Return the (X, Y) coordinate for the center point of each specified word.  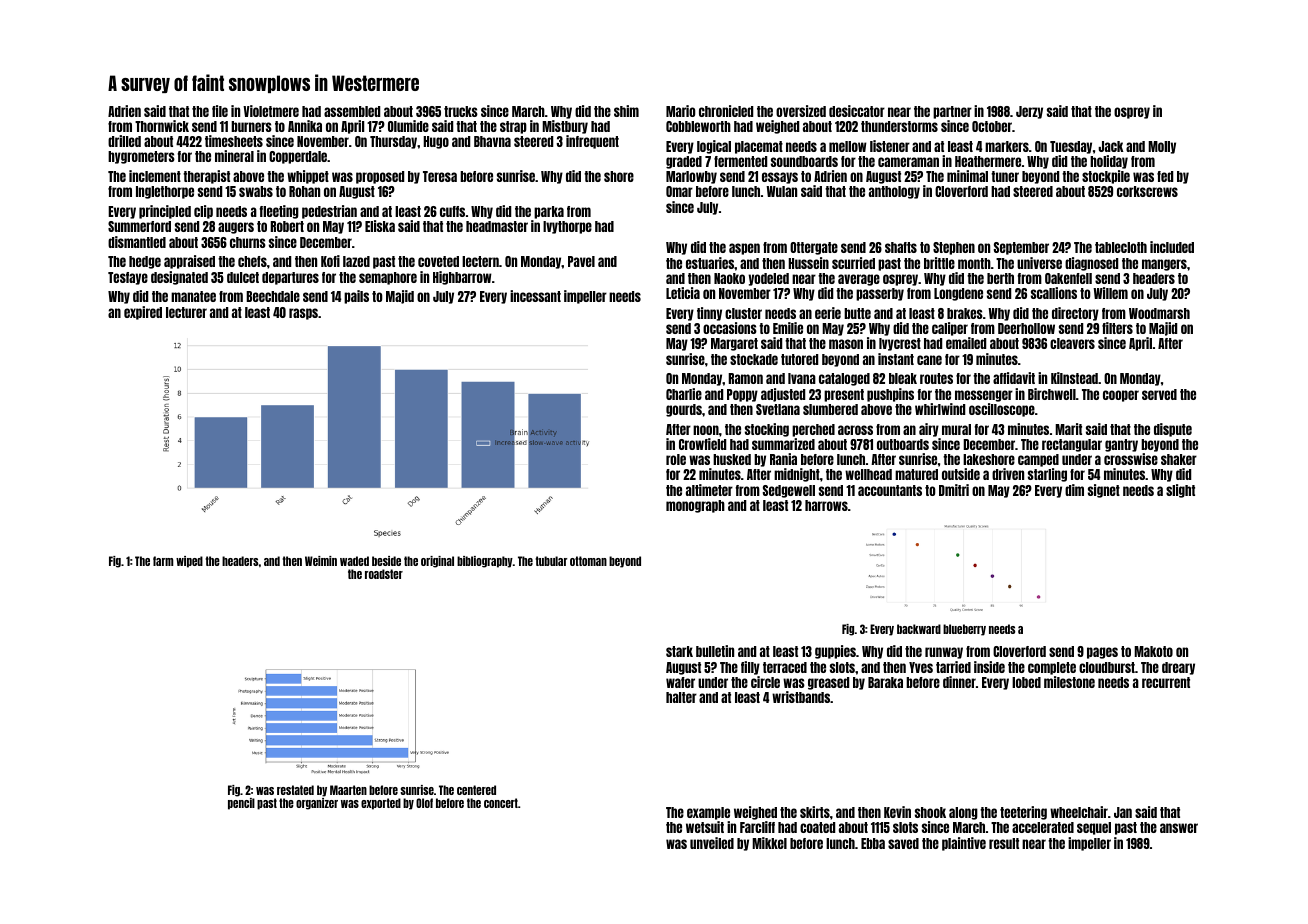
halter (681, 697)
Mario (681, 111)
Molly (1162, 147)
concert (501, 803)
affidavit (1014, 378)
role (676, 459)
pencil (241, 804)
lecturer (186, 312)
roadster (384, 574)
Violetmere (271, 111)
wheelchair (1079, 812)
